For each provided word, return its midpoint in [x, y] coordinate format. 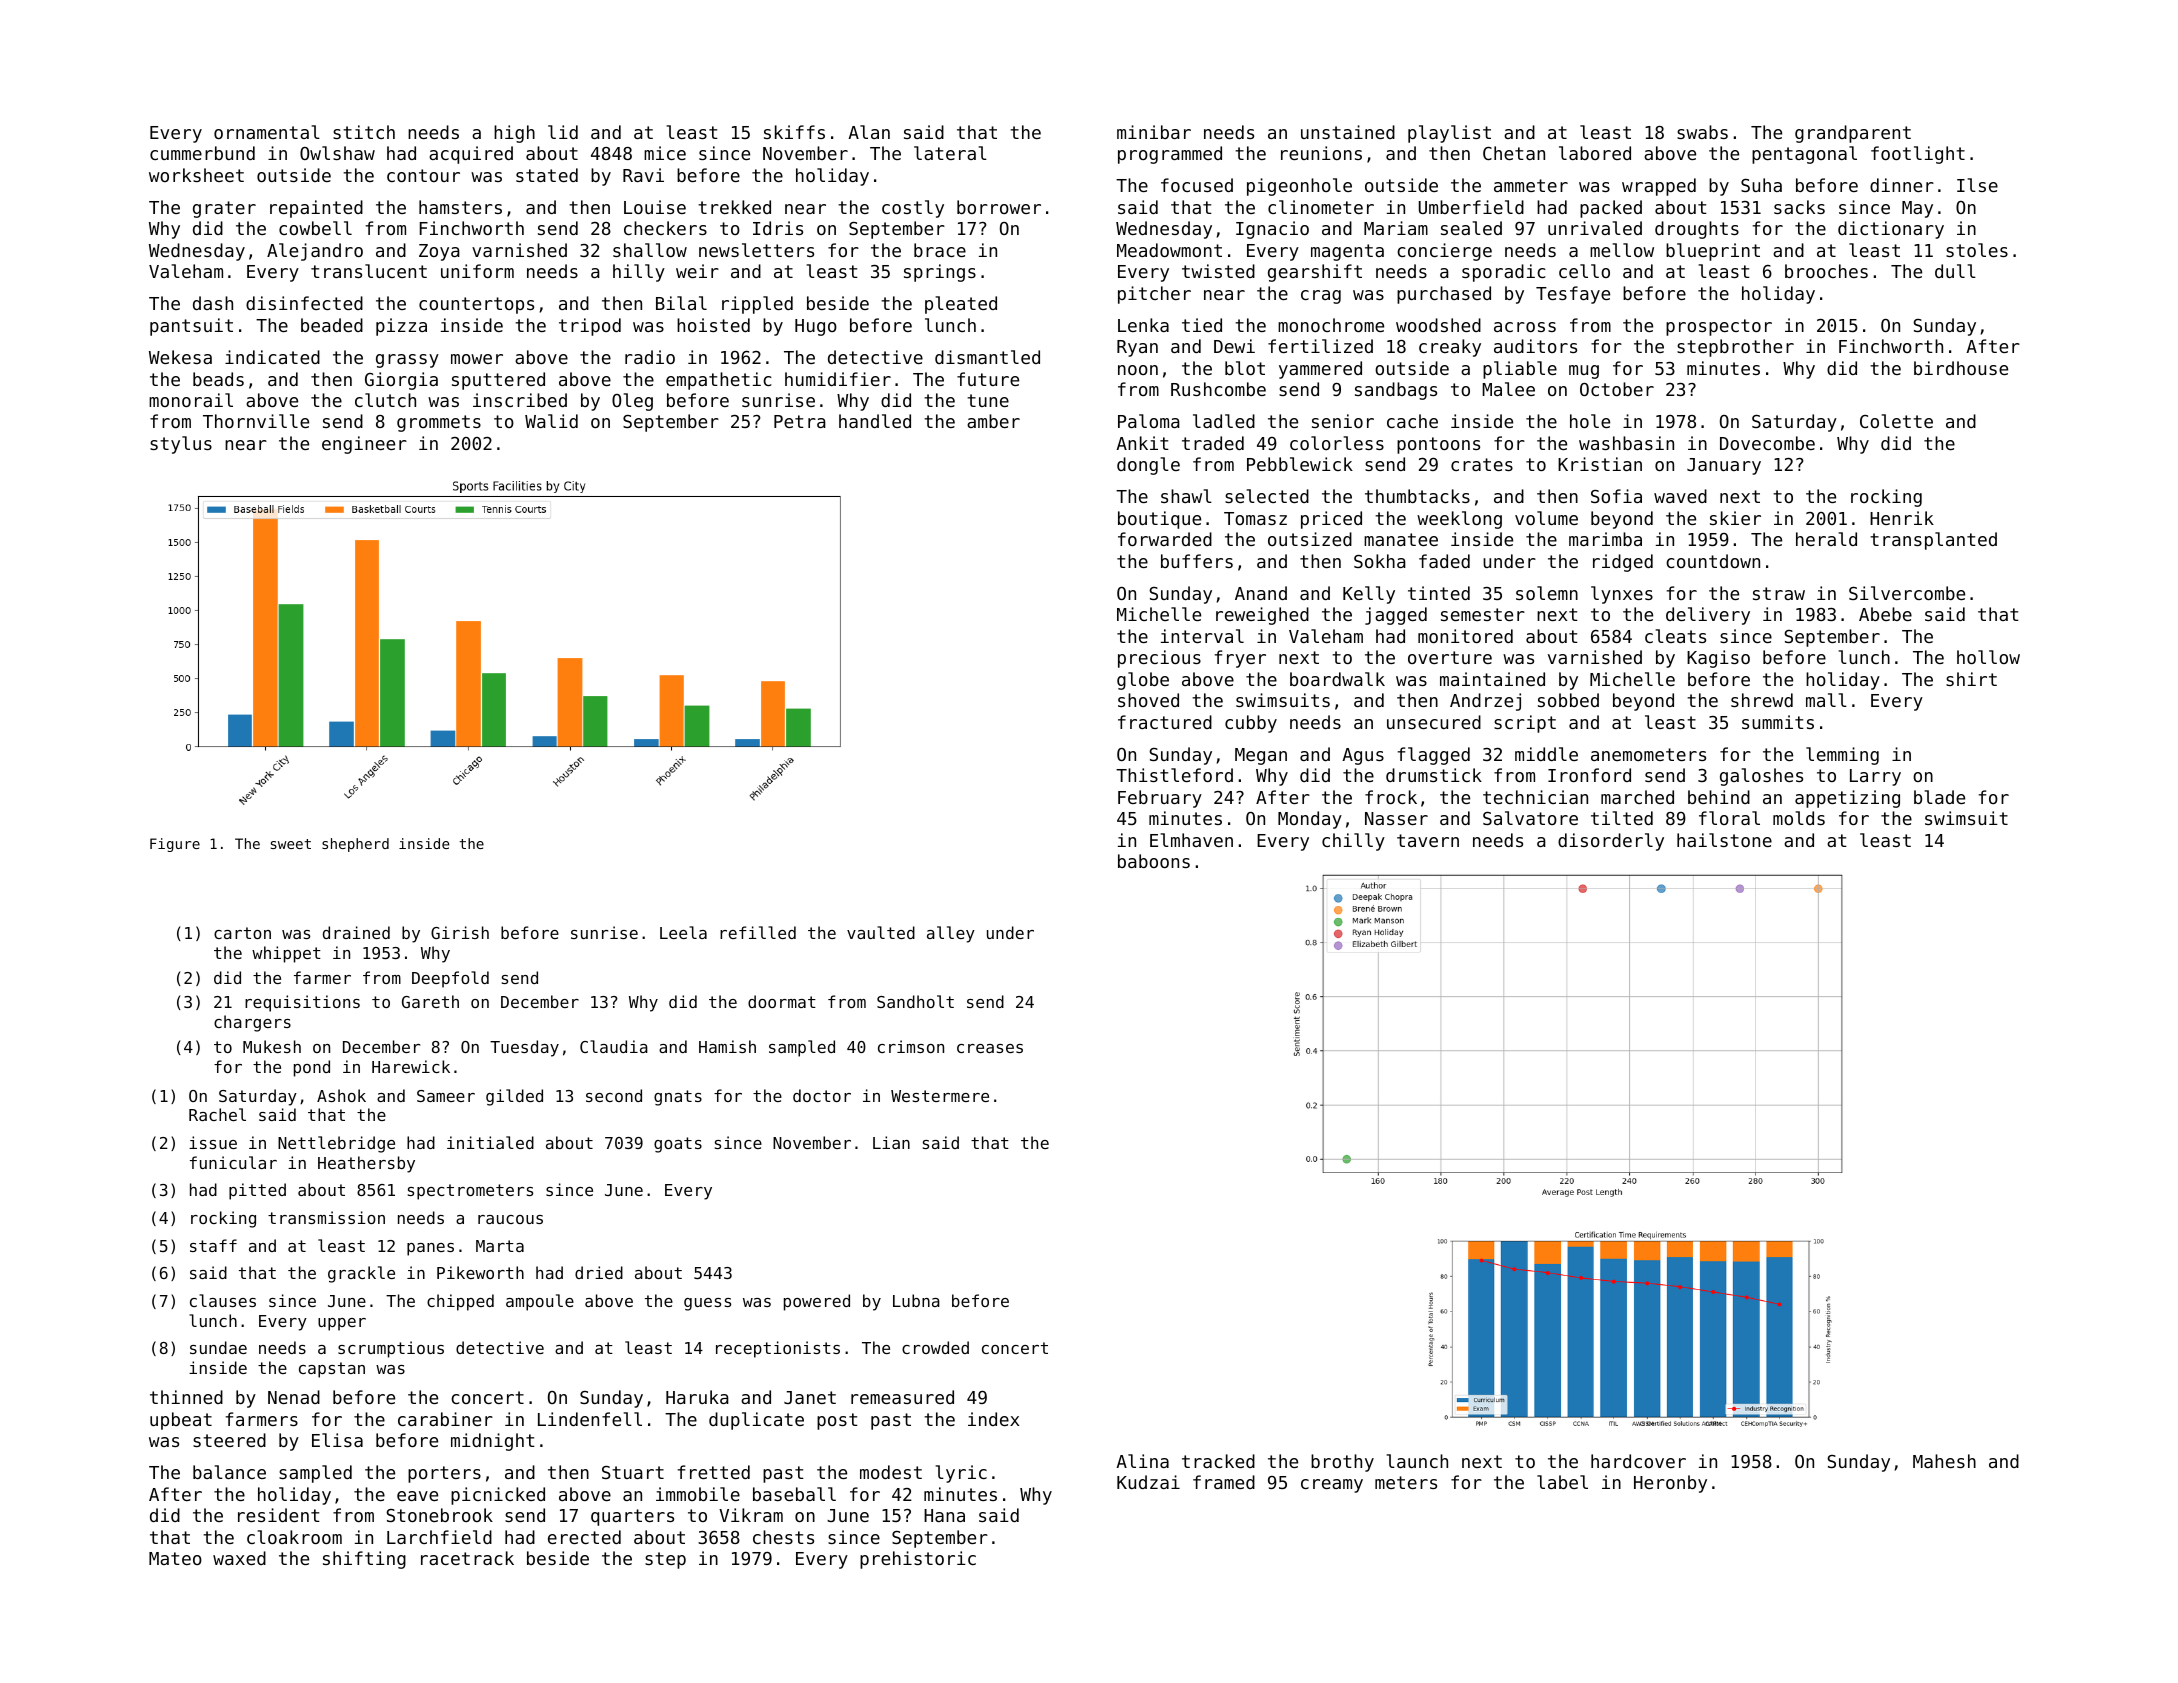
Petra [800, 421]
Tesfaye [1573, 295]
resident [279, 1515]
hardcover [1638, 1461]
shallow [650, 250]
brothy [1342, 1463]
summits [1778, 722]
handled [875, 421]
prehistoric [918, 1560]
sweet [291, 844]
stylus [181, 445]
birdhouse [1961, 368]
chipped [460, 1302]
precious [1159, 659]
